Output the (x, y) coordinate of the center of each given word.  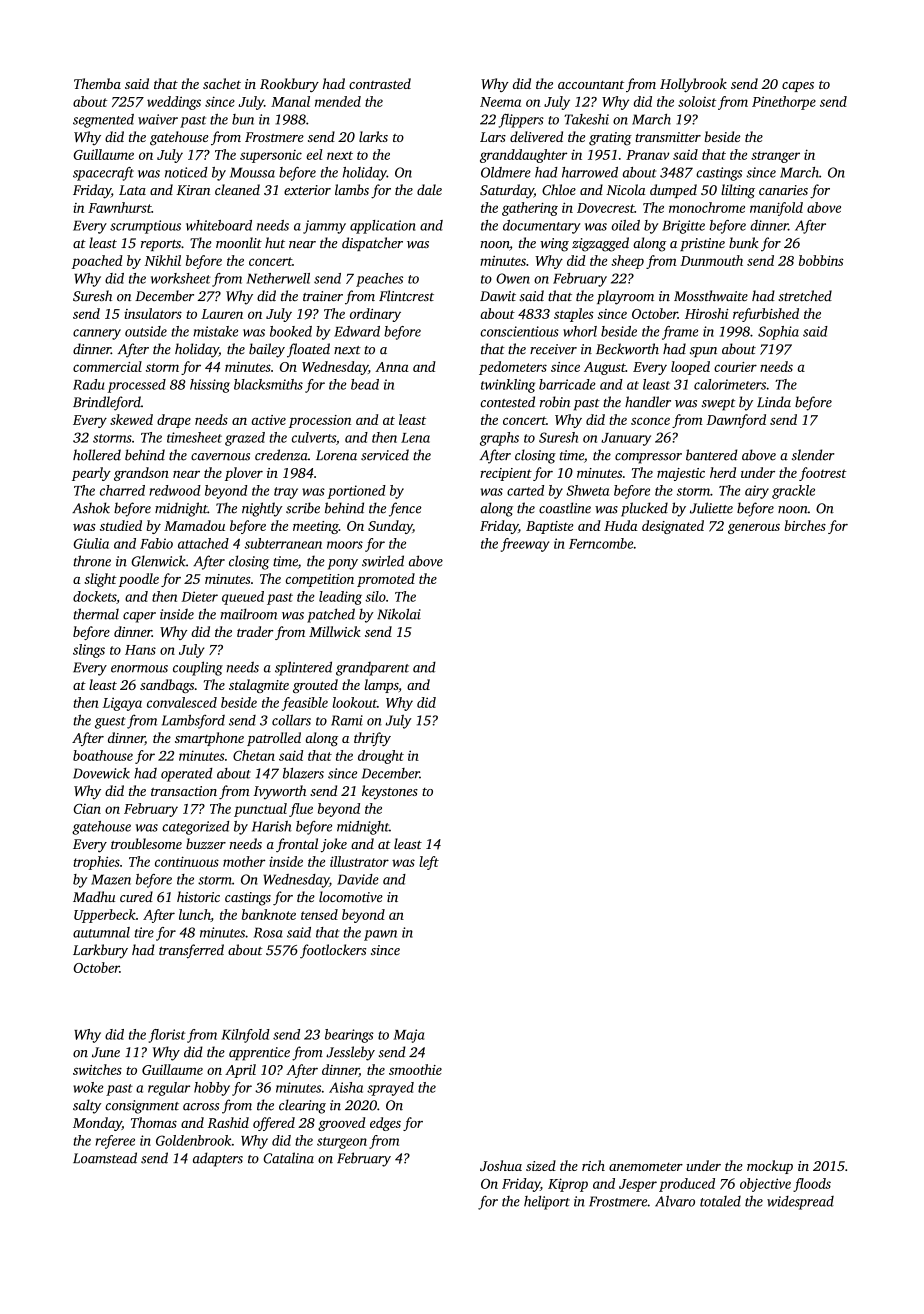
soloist (697, 101)
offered (274, 1124)
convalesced (182, 702)
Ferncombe (601, 543)
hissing (210, 386)
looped (690, 368)
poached (97, 262)
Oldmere (506, 172)
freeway (525, 545)
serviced (385, 455)
